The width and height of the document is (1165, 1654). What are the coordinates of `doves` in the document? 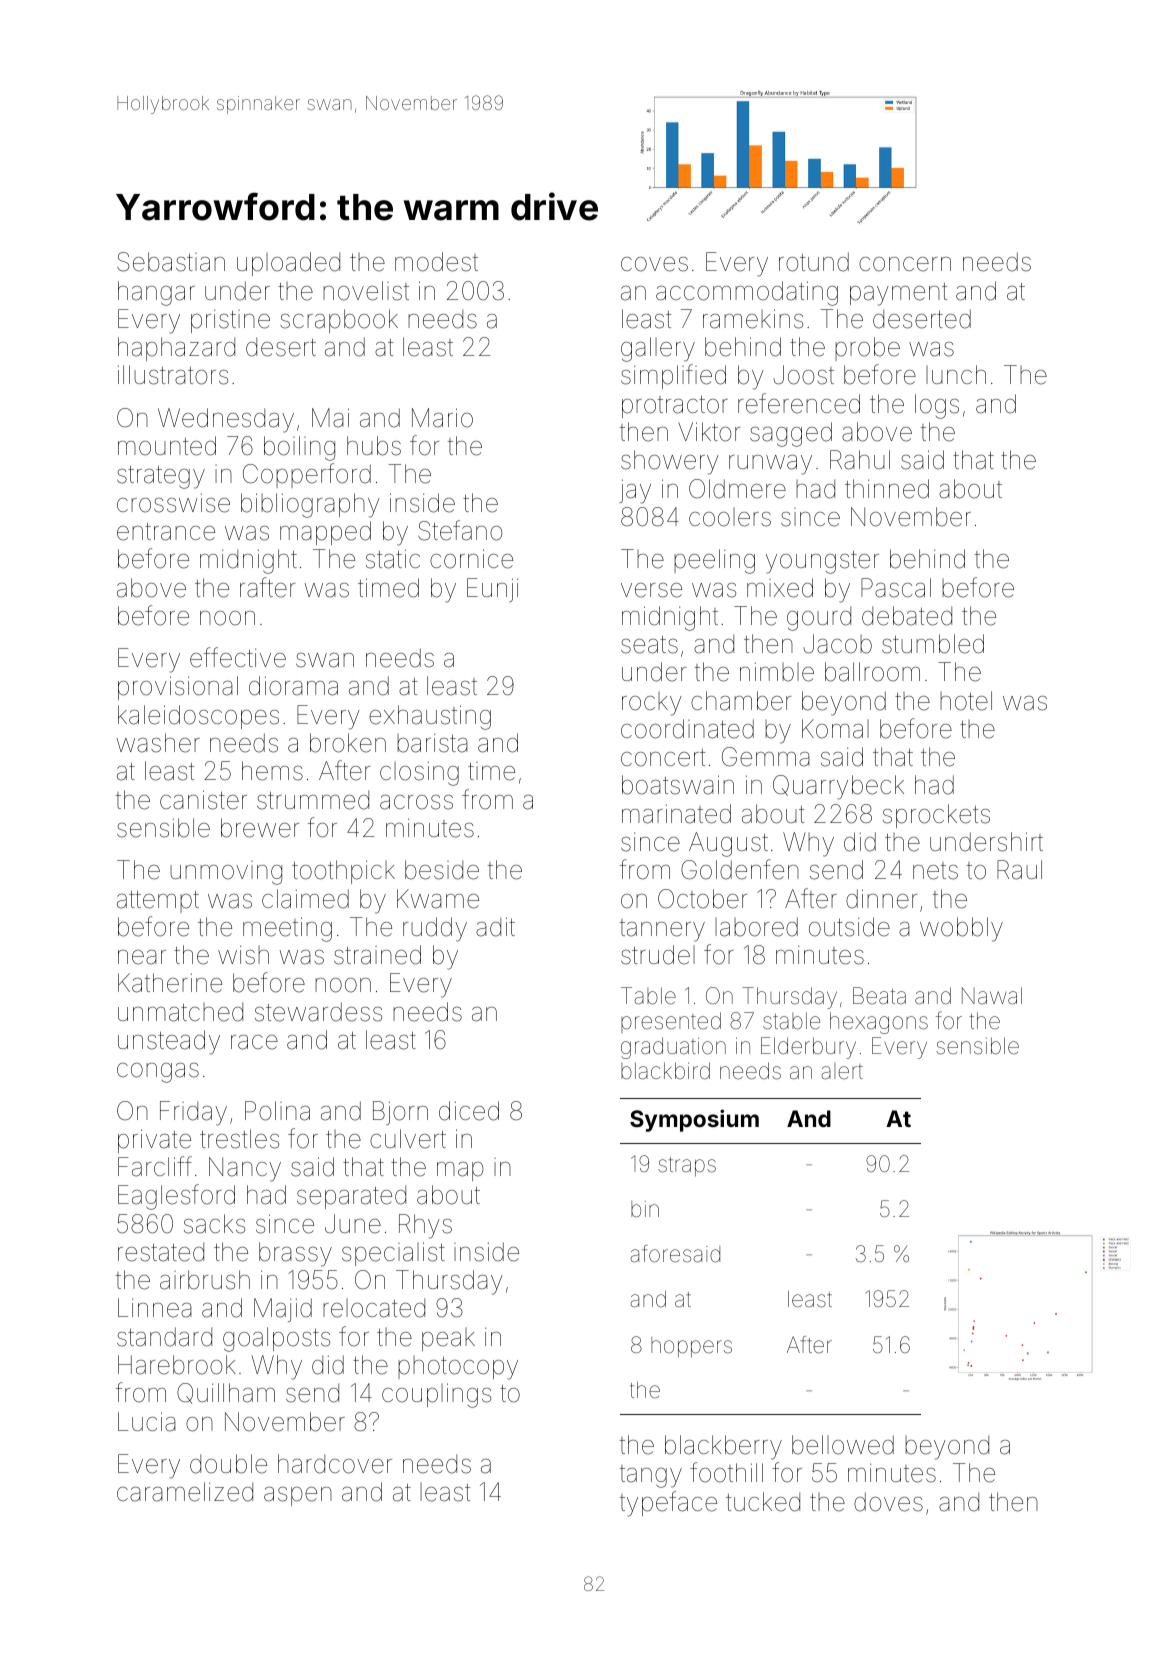 It's located at (888, 1502).
